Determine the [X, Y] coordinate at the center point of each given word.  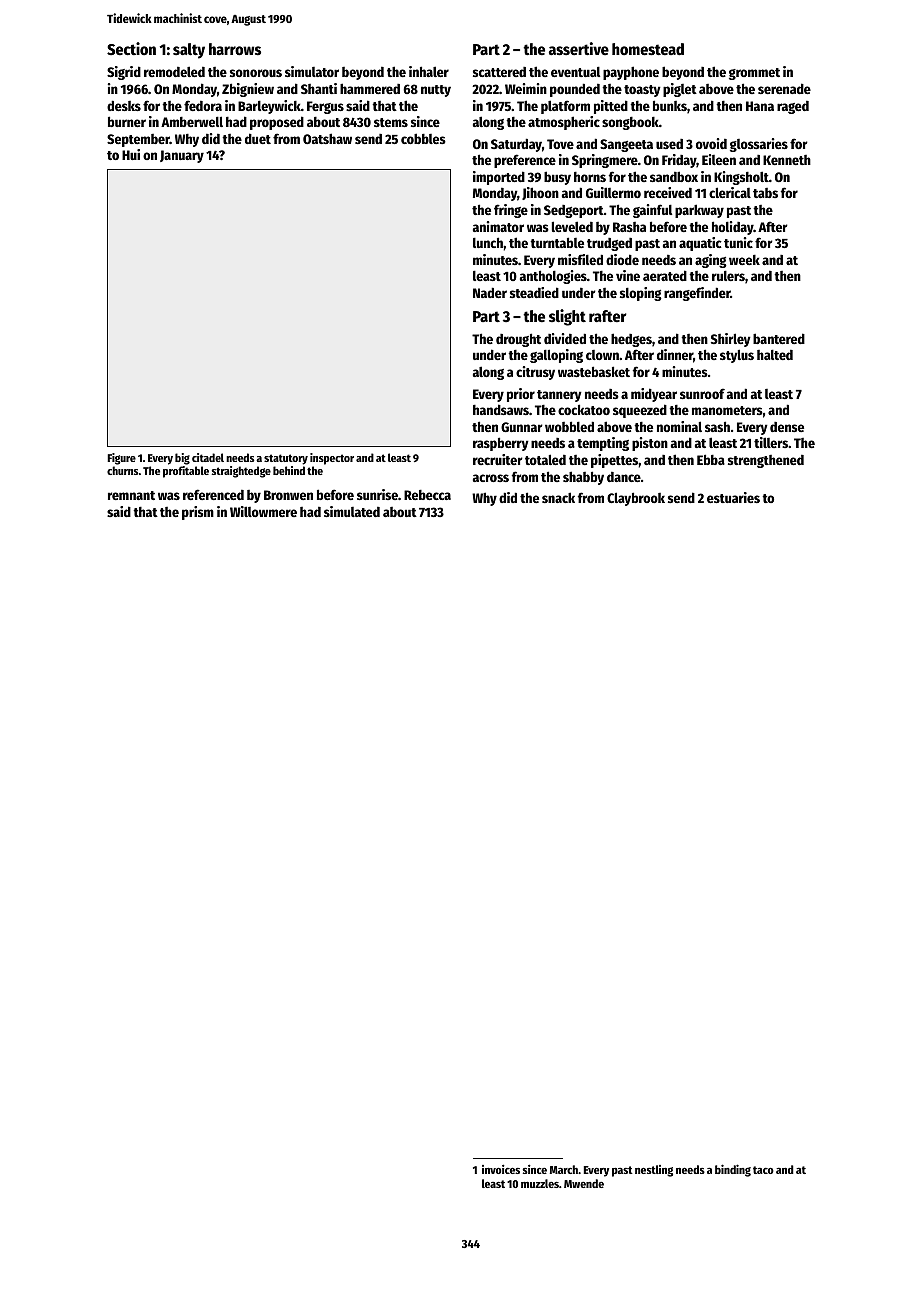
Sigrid [124, 73]
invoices [501, 1169]
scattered [499, 72]
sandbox [674, 176]
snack [558, 497]
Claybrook [636, 499]
